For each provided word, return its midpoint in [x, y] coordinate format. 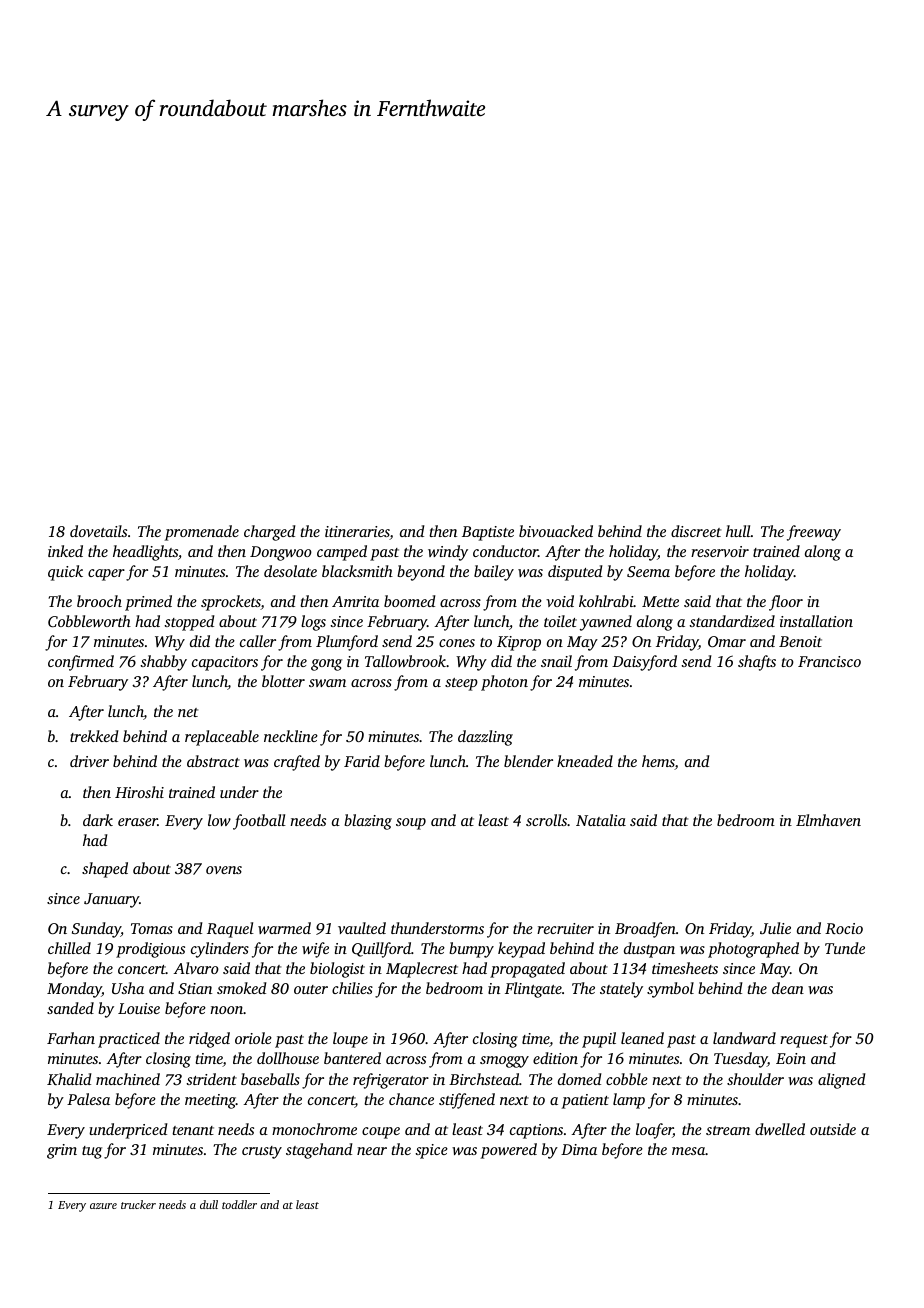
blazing [368, 822]
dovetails [98, 531]
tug [92, 1152]
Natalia [601, 820]
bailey [494, 573]
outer [311, 989]
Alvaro [196, 968]
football [259, 822]
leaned [642, 1038]
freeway [814, 533]
